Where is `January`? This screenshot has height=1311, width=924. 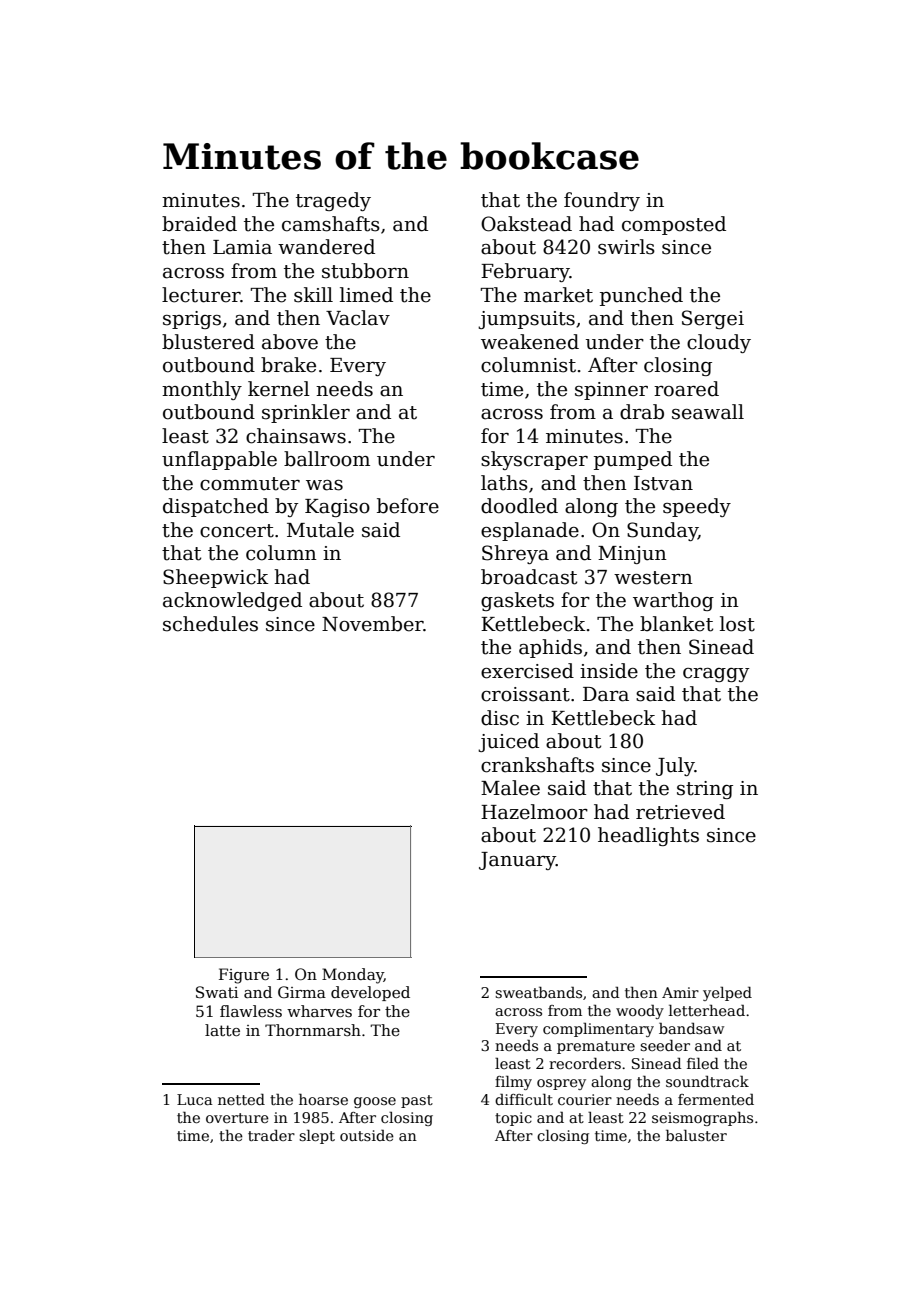
January is located at coordinates (517, 861).
